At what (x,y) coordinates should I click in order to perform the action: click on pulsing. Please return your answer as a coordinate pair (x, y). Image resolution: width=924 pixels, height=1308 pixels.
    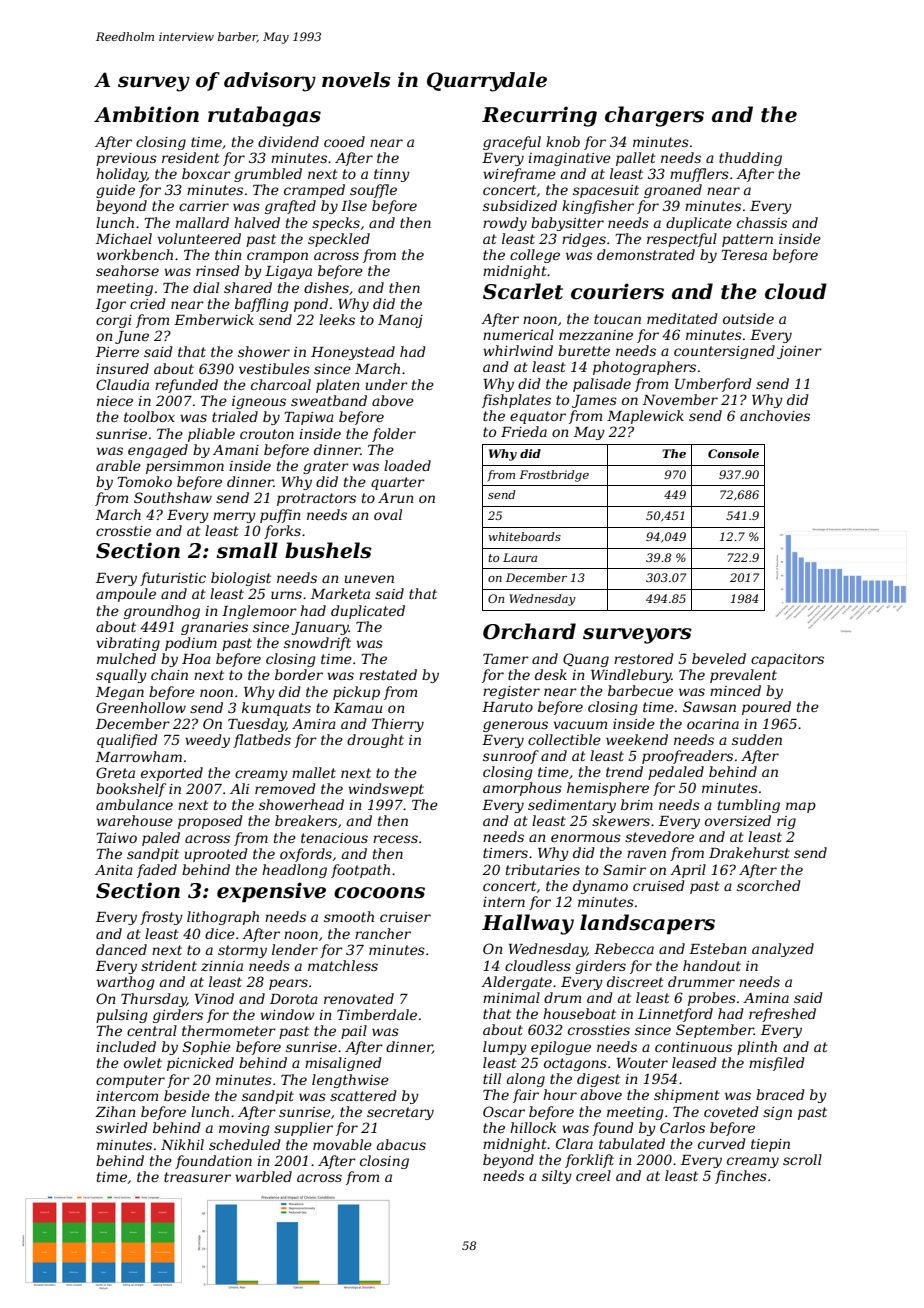
    Looking at the image, I should click on (122, 1016).
